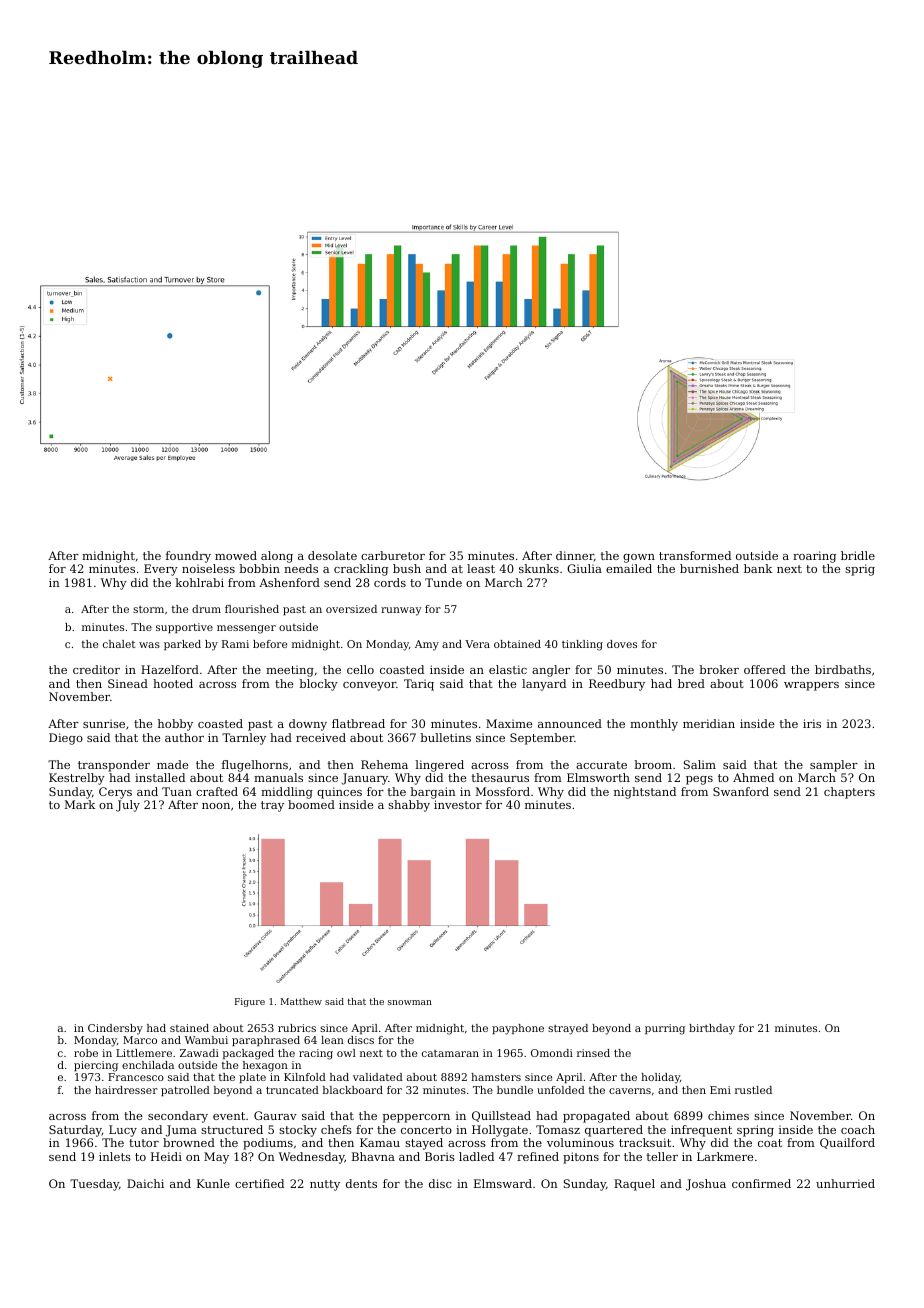 Image resolution: width=924 pixels, height=1308 pixels. Describe the element at coordinates (178, 1117) in the screenshot. I see `secondary` at that location.
